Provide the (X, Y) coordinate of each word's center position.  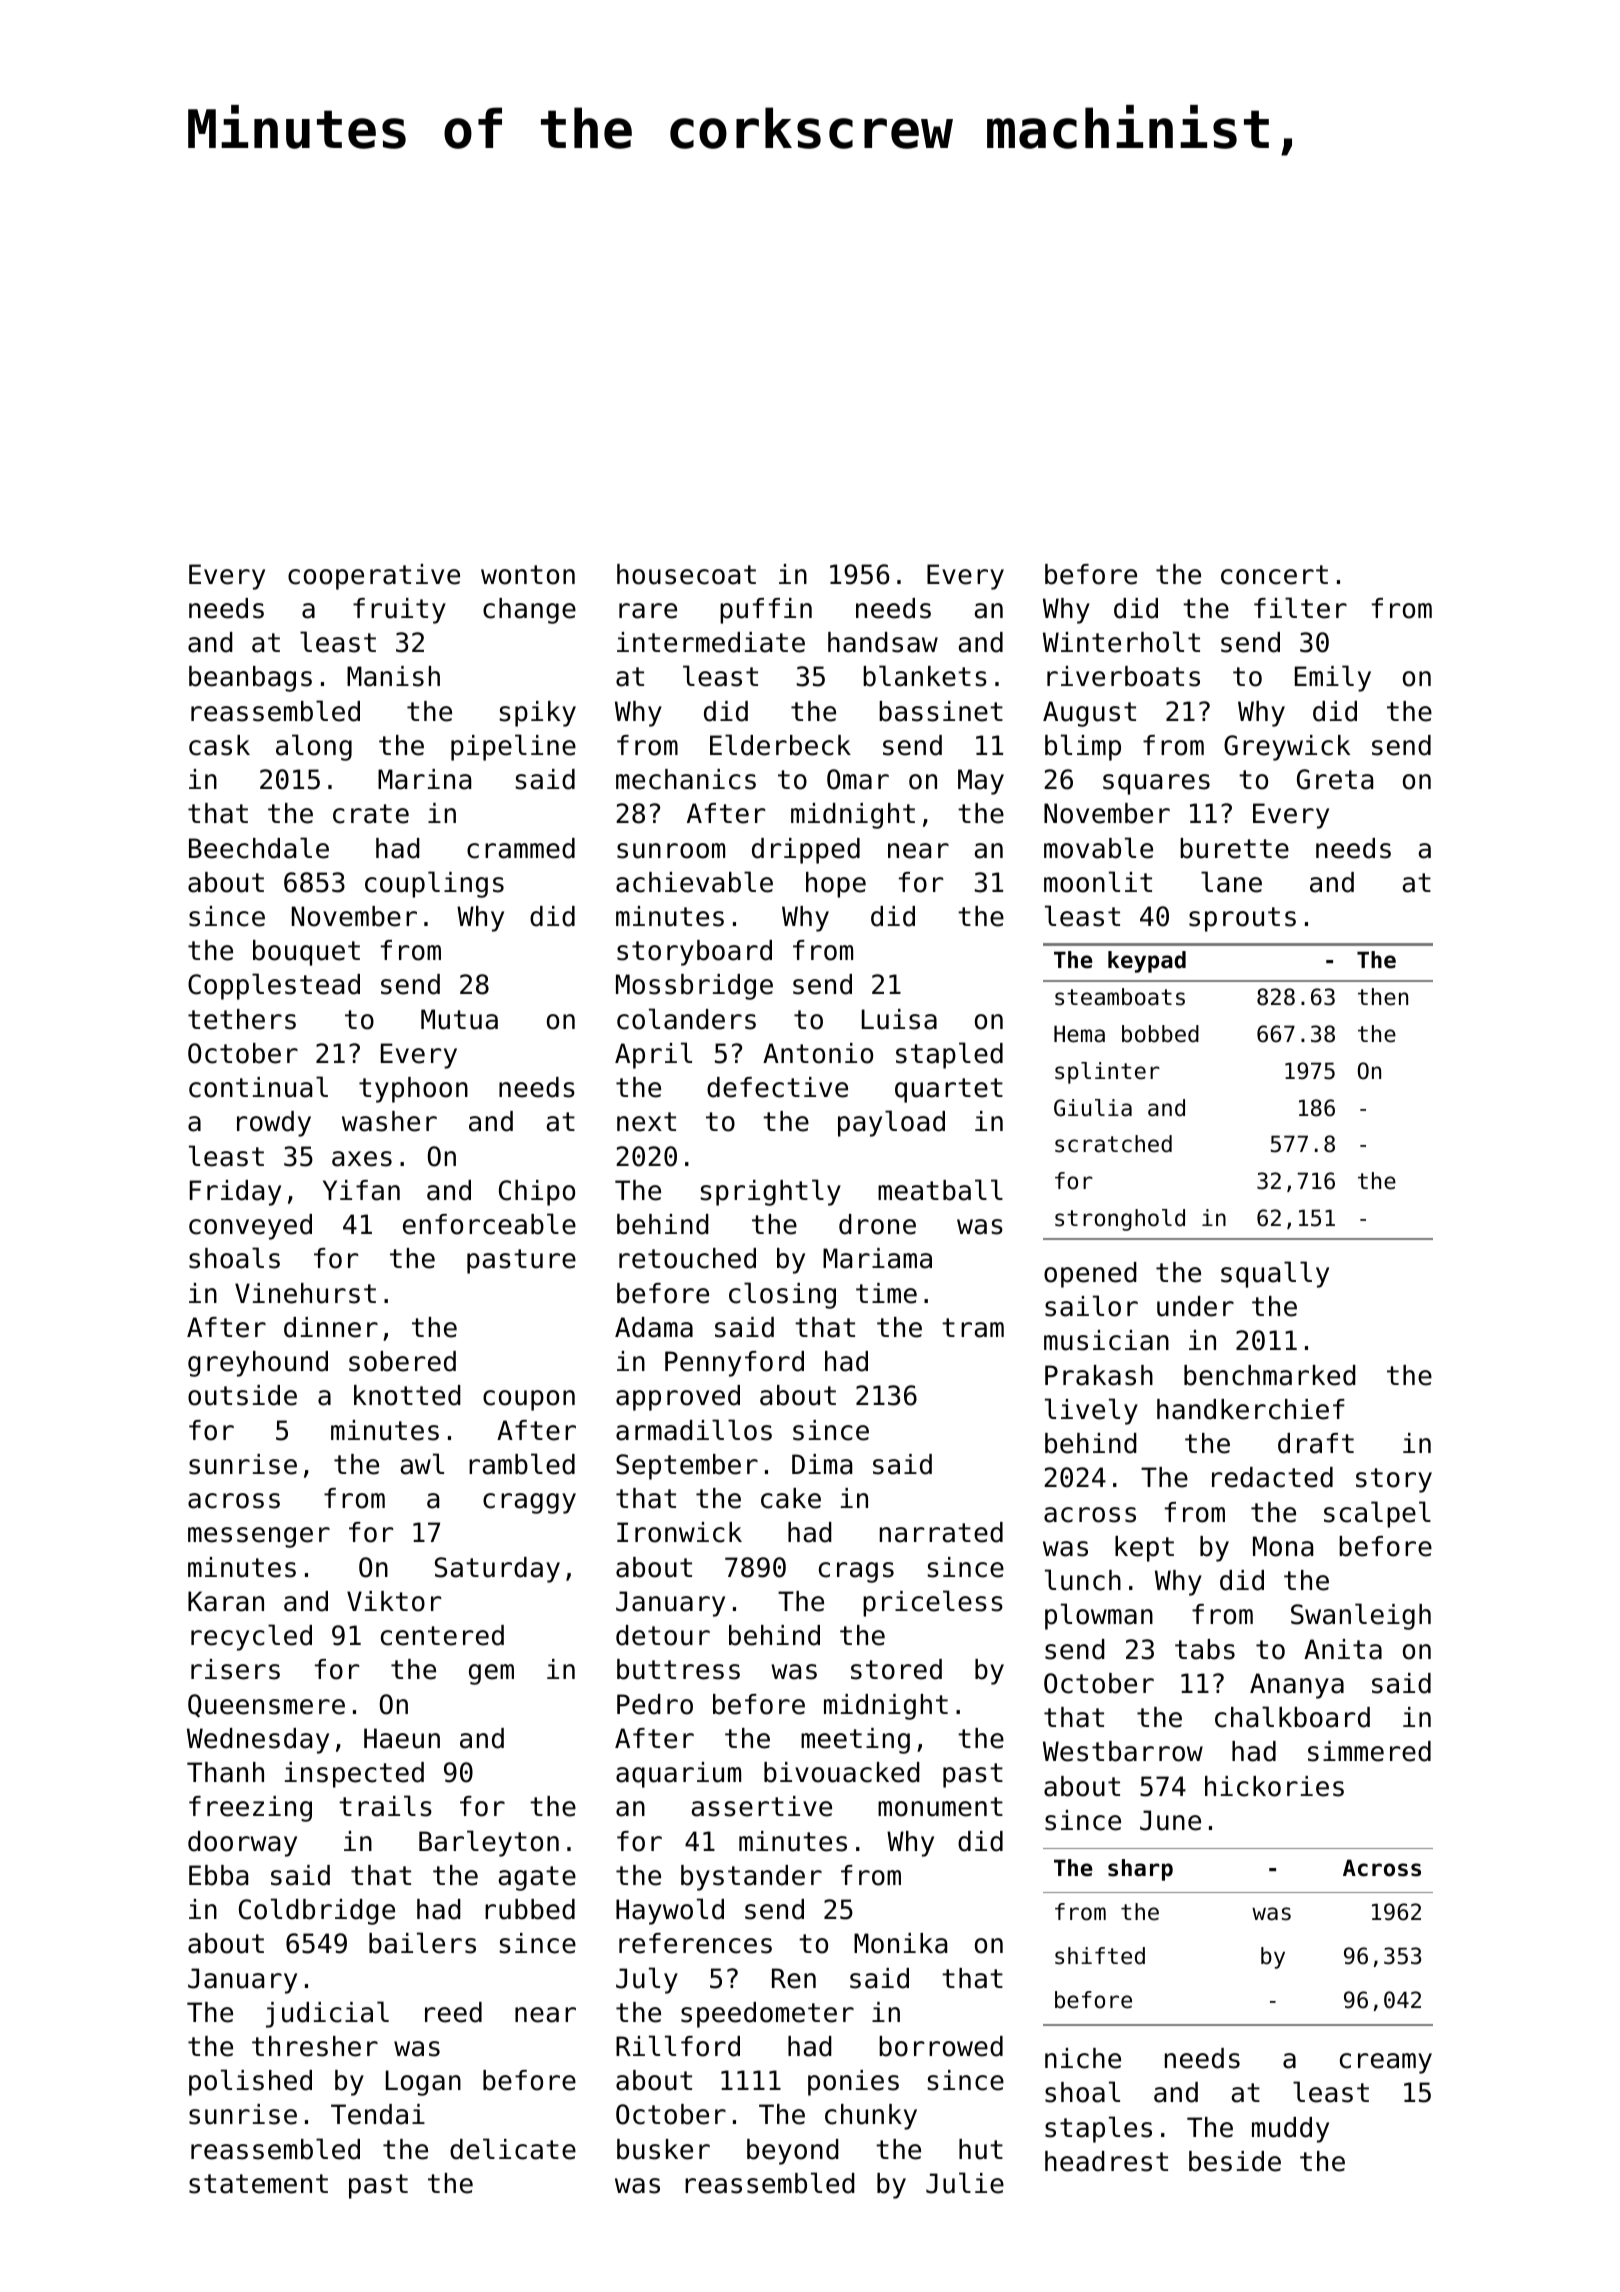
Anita (1343, 1649)
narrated (941, 1532)
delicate (513, 2149)
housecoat (686, 574)
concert (1274, 575)
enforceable (489, 1224)
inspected (354, 1775)
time (886, 1293)
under (1195, 1306)
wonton (528, 575)
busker (663, 2149)
